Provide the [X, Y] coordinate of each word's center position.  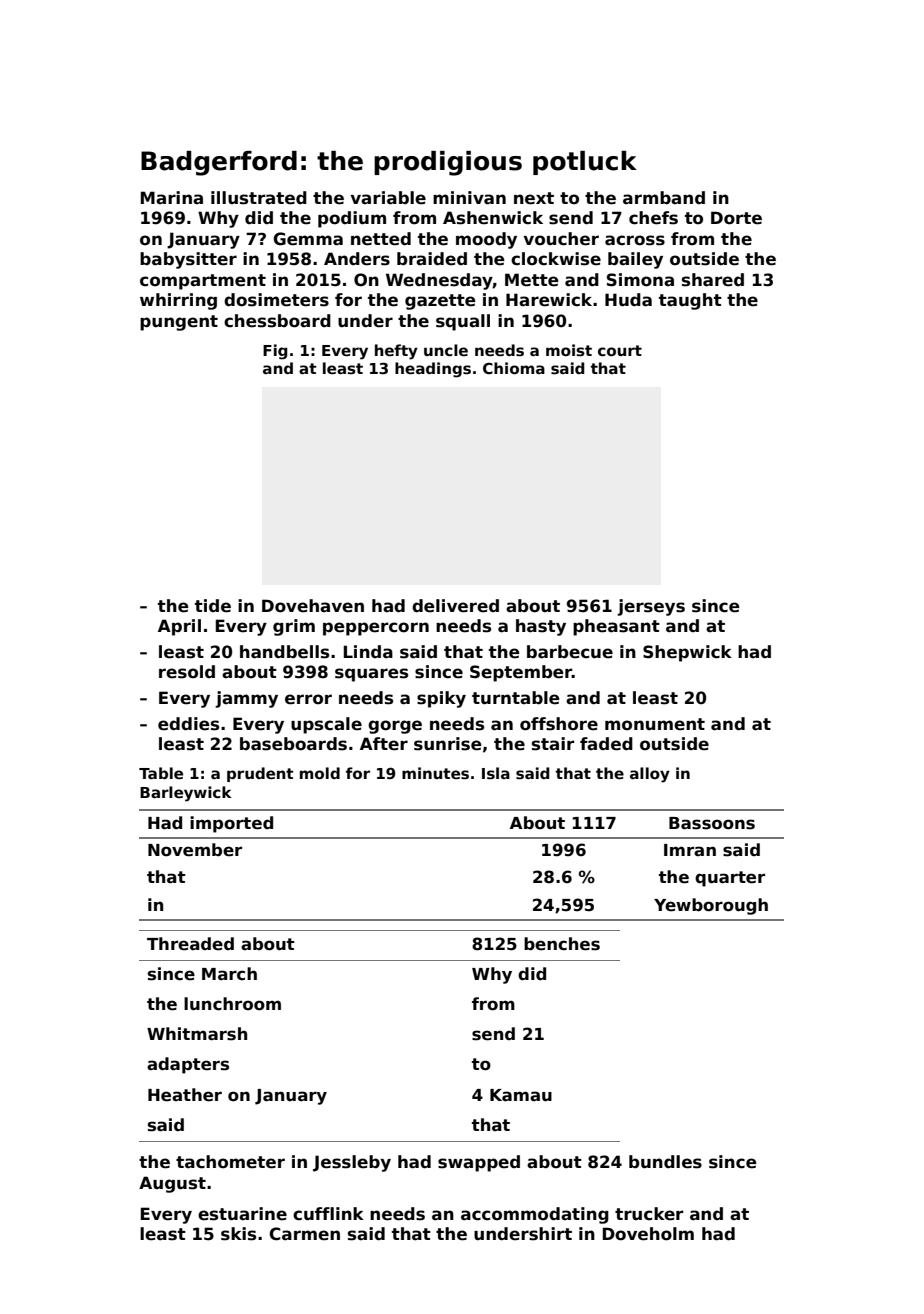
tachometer [230, 1162]
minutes [435, 773]
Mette [532, 280]
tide [213, 606]
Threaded [190, 944]
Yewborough [711, 906]
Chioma [514, 368]
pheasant [616, 627]
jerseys [651, 607]
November [195, 850]
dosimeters [276, 300]
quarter [730, 879]
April [179, 627]
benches [562, 944]
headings [433, 370]
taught [690, 301]
